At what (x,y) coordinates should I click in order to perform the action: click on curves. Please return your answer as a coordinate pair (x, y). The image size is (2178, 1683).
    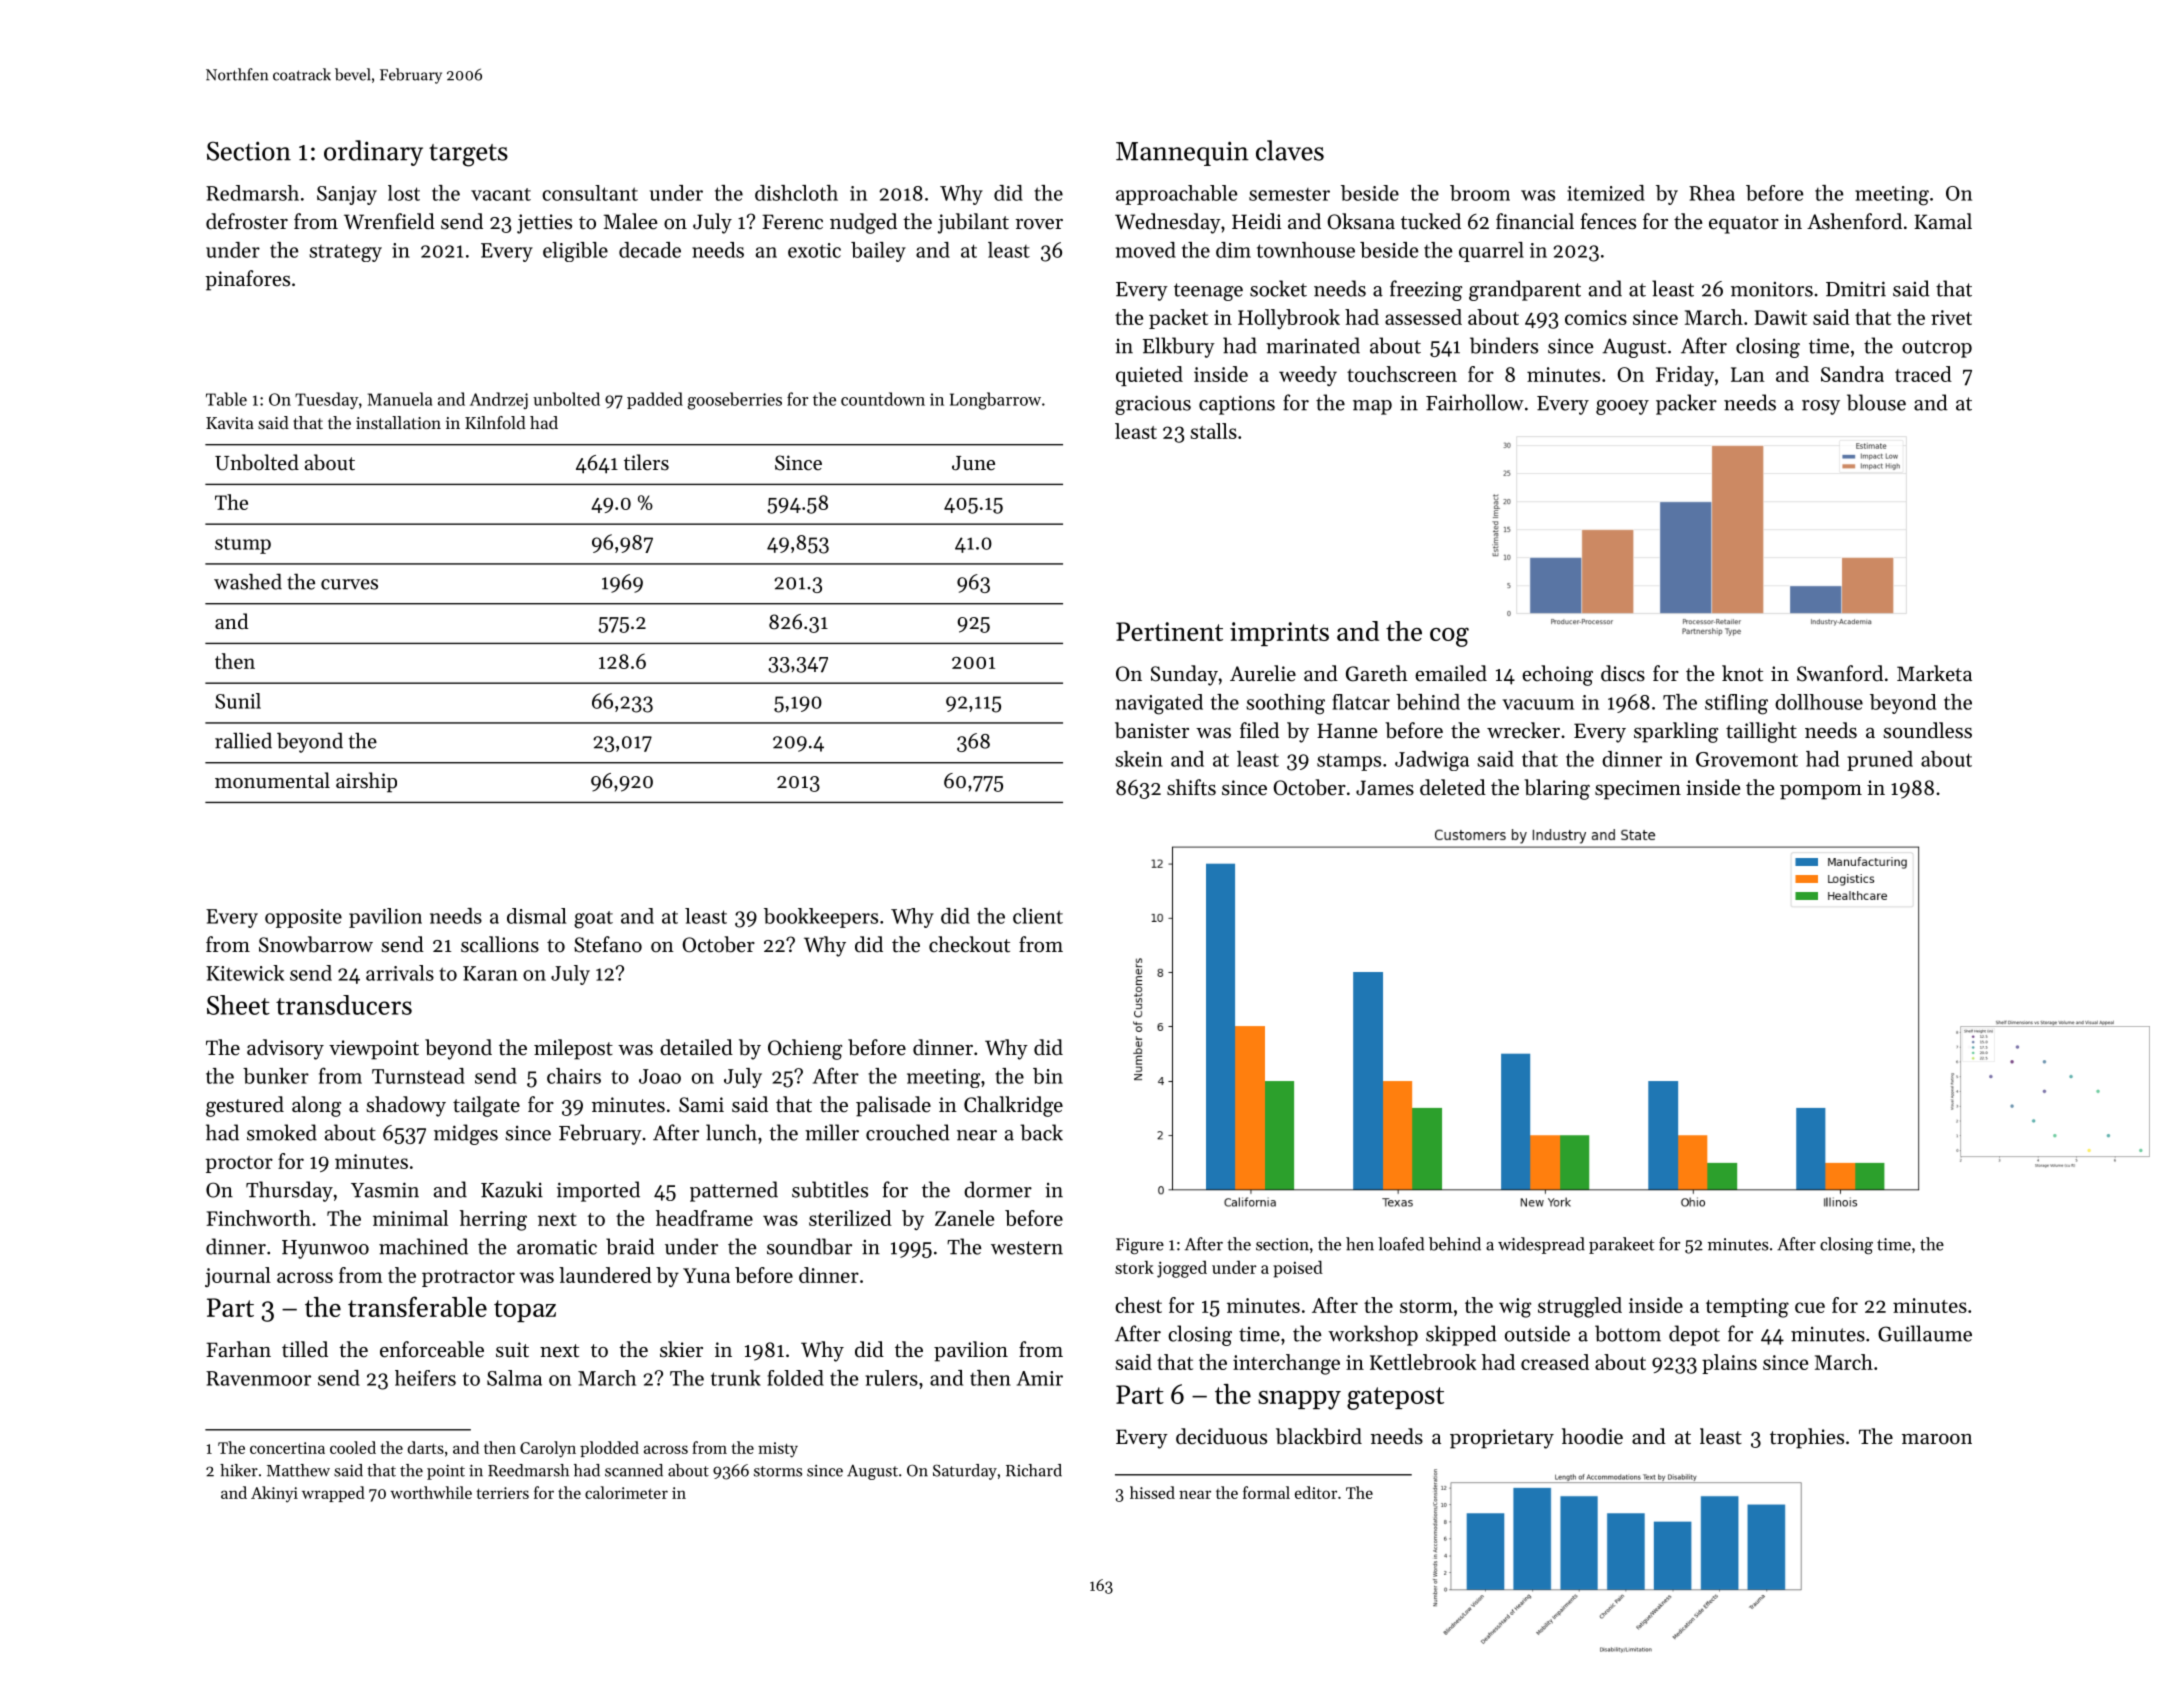
    Looking at the image, I should click on (349, 584).
